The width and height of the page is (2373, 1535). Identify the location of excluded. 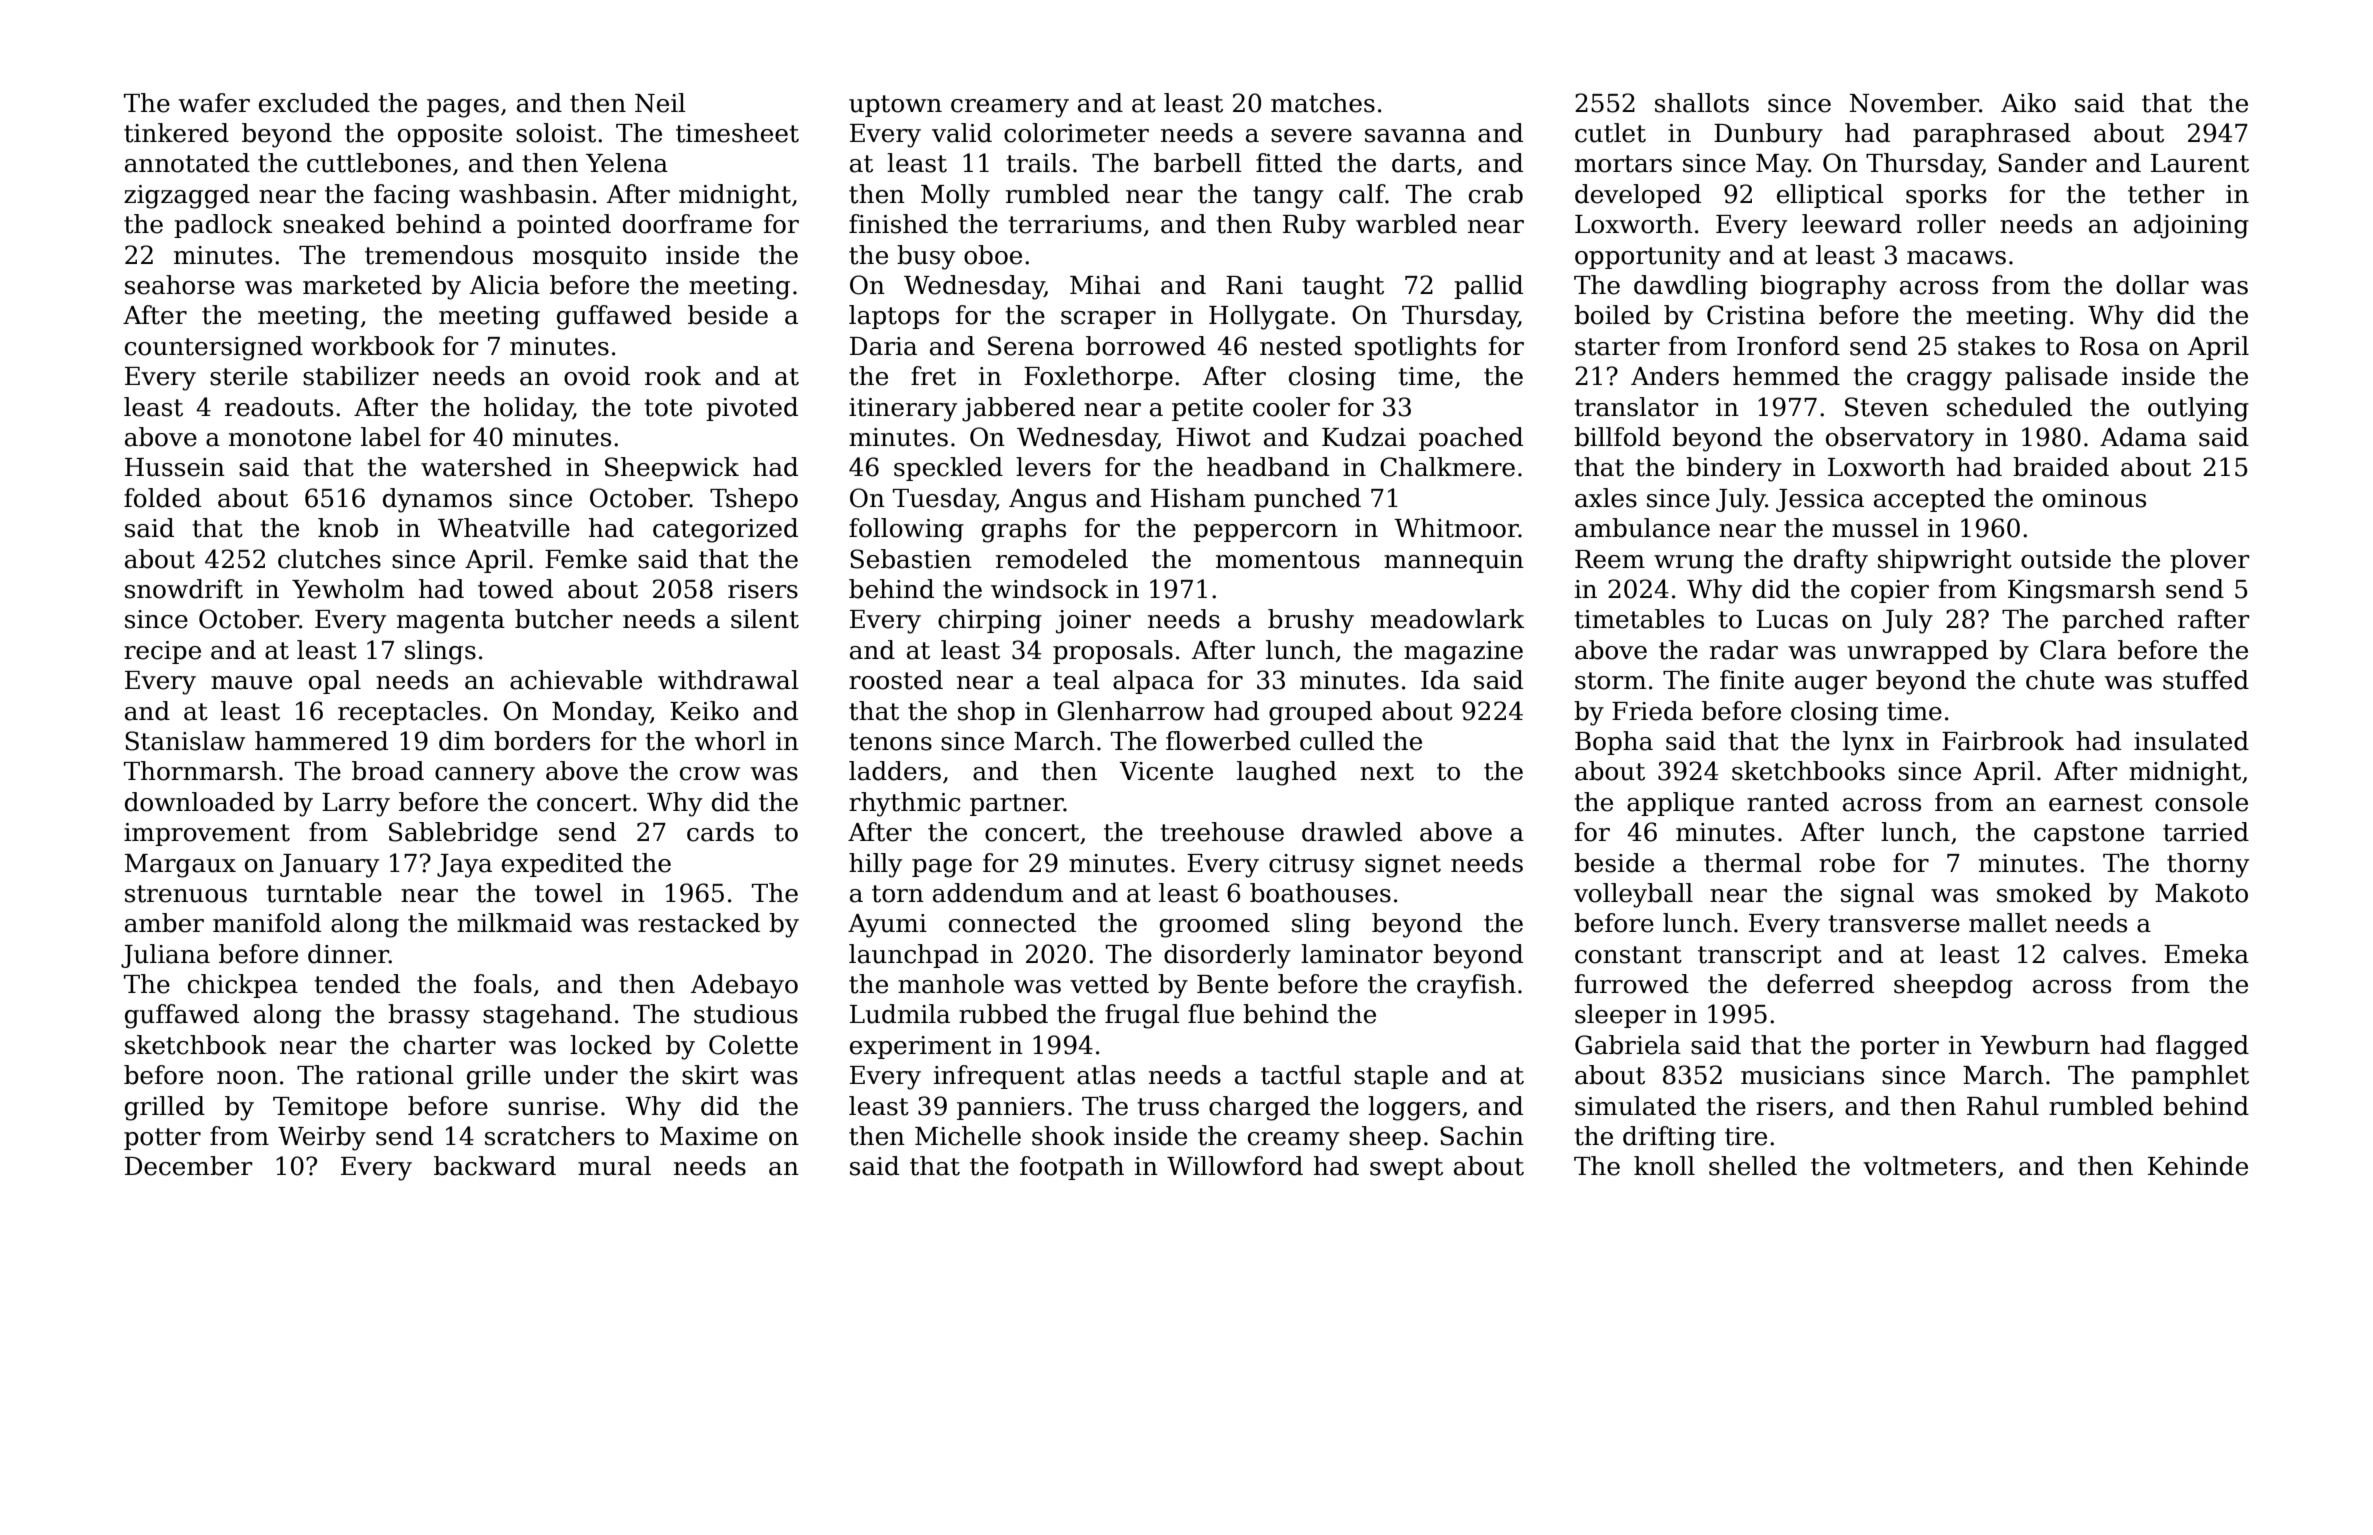
(314, 103).
